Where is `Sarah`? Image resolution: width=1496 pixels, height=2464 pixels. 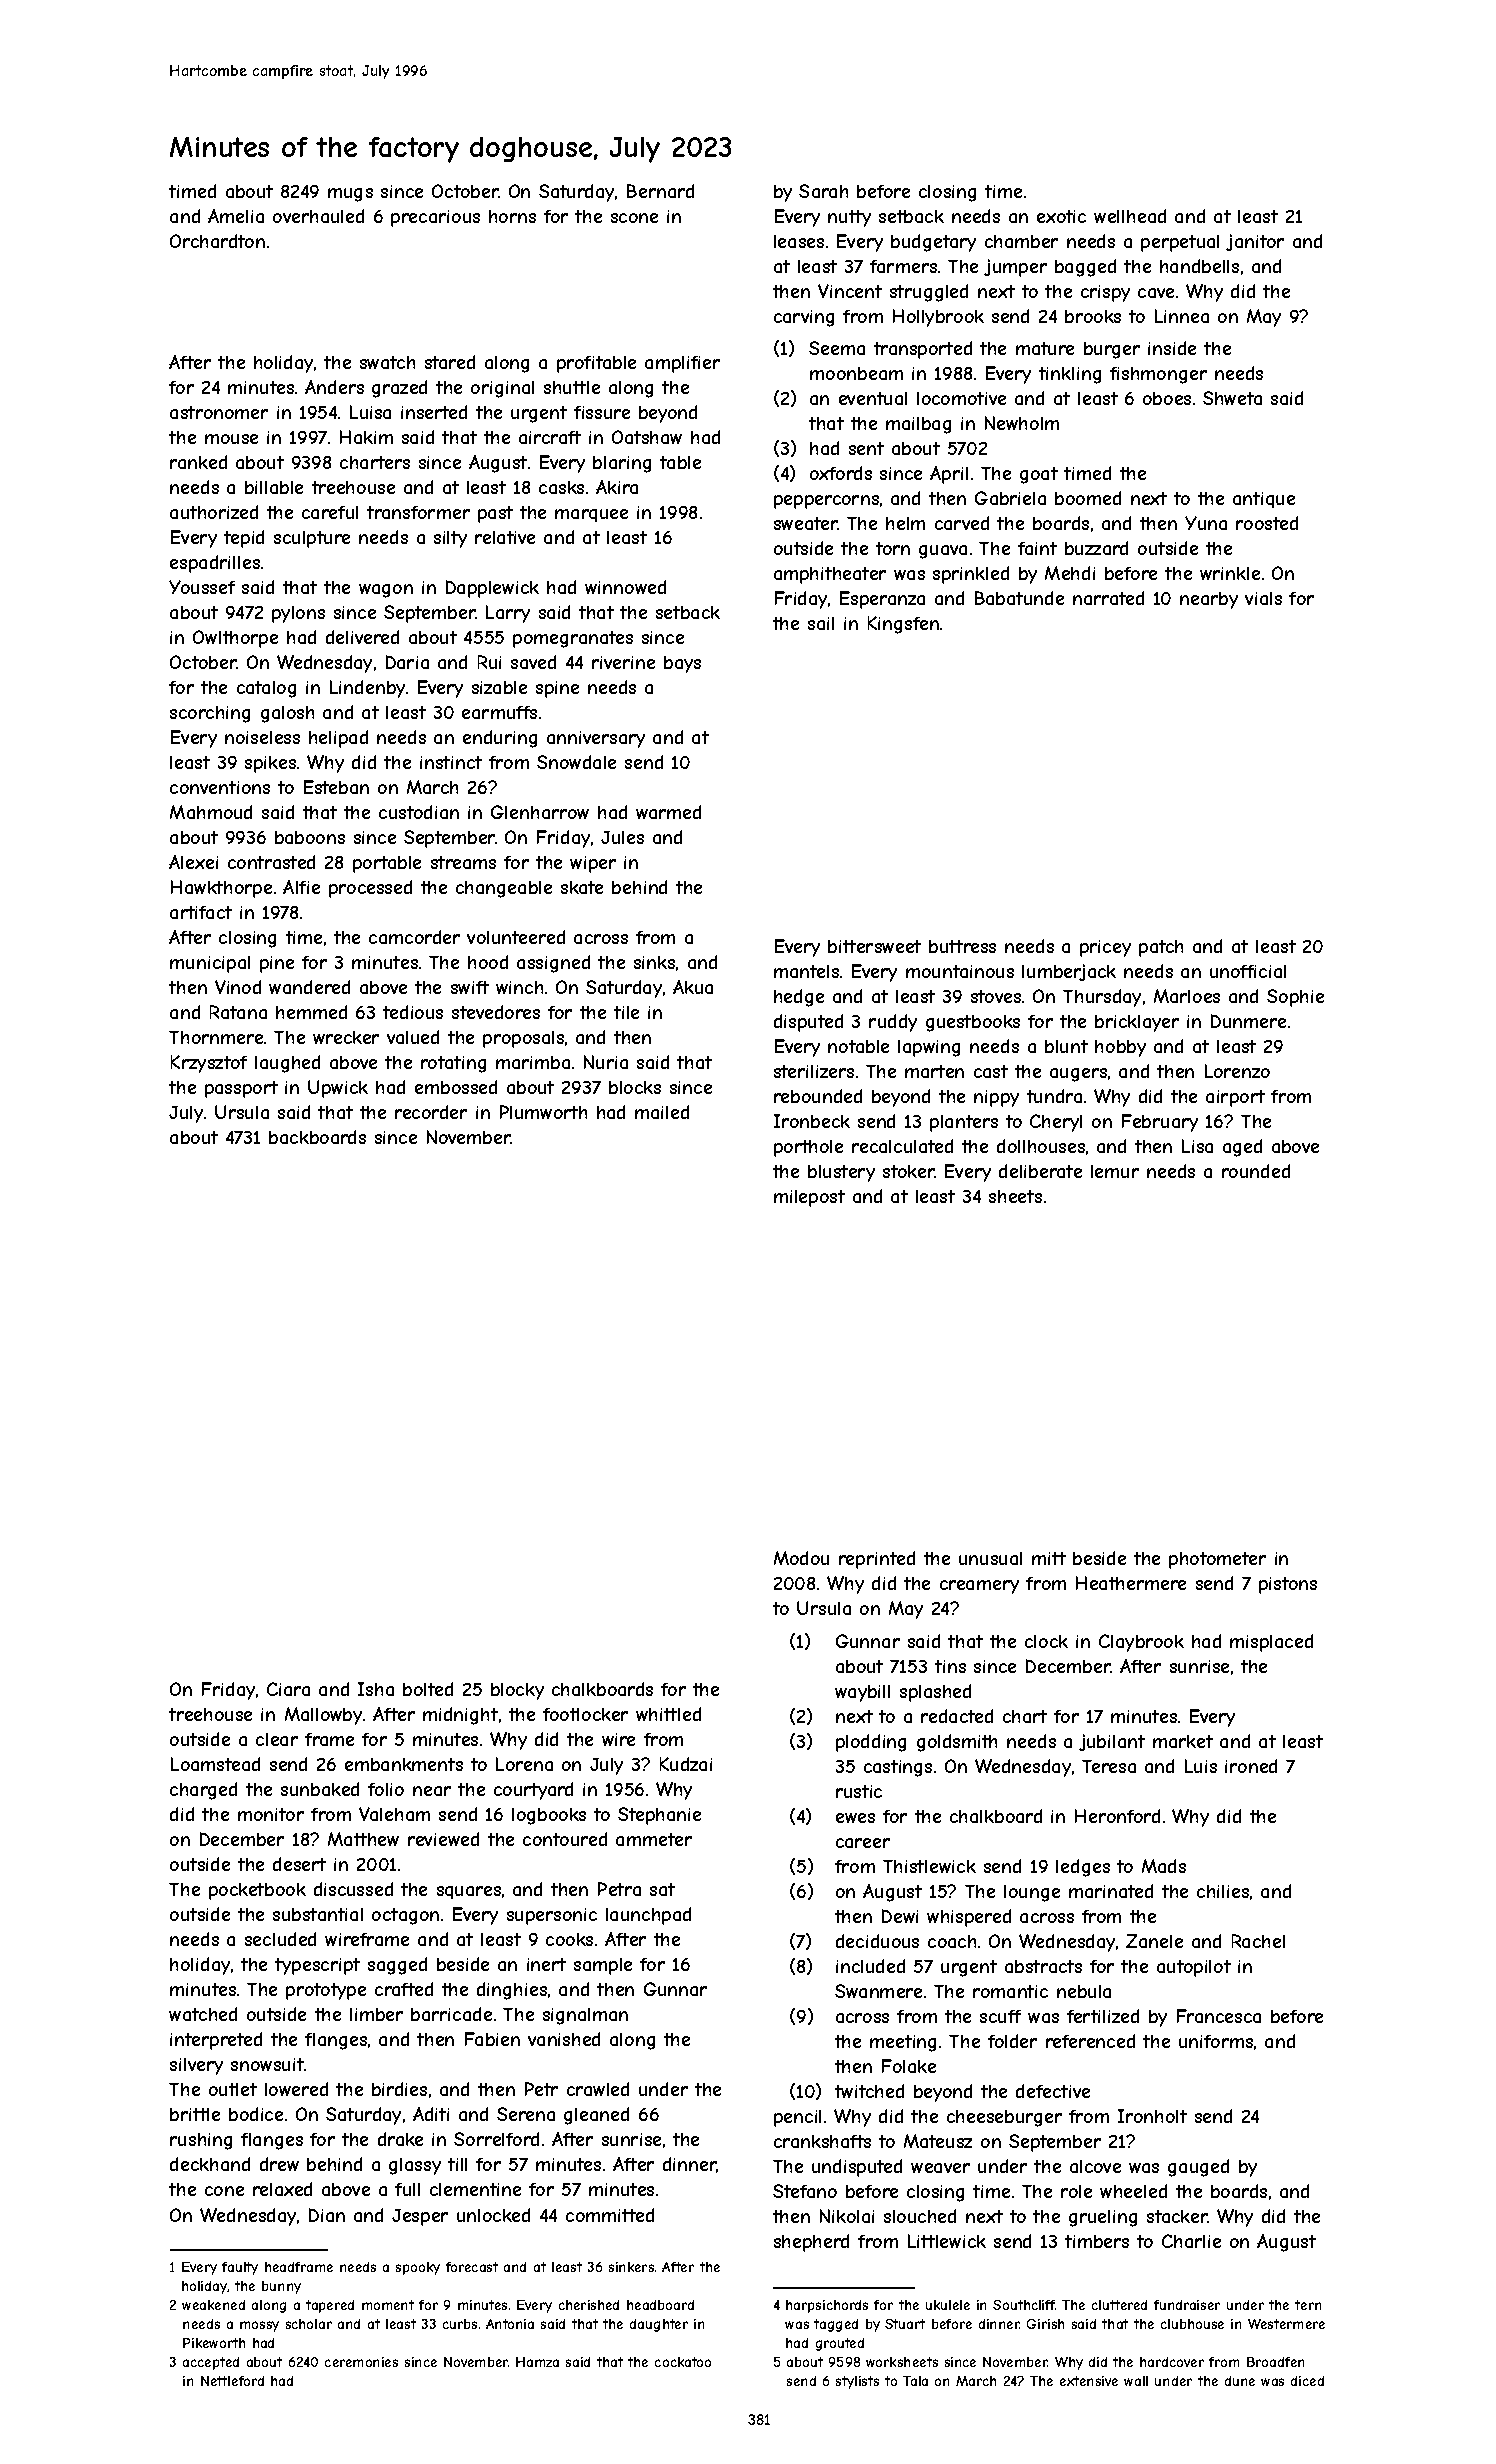 Sarah is located at coordinates (823, 191).
